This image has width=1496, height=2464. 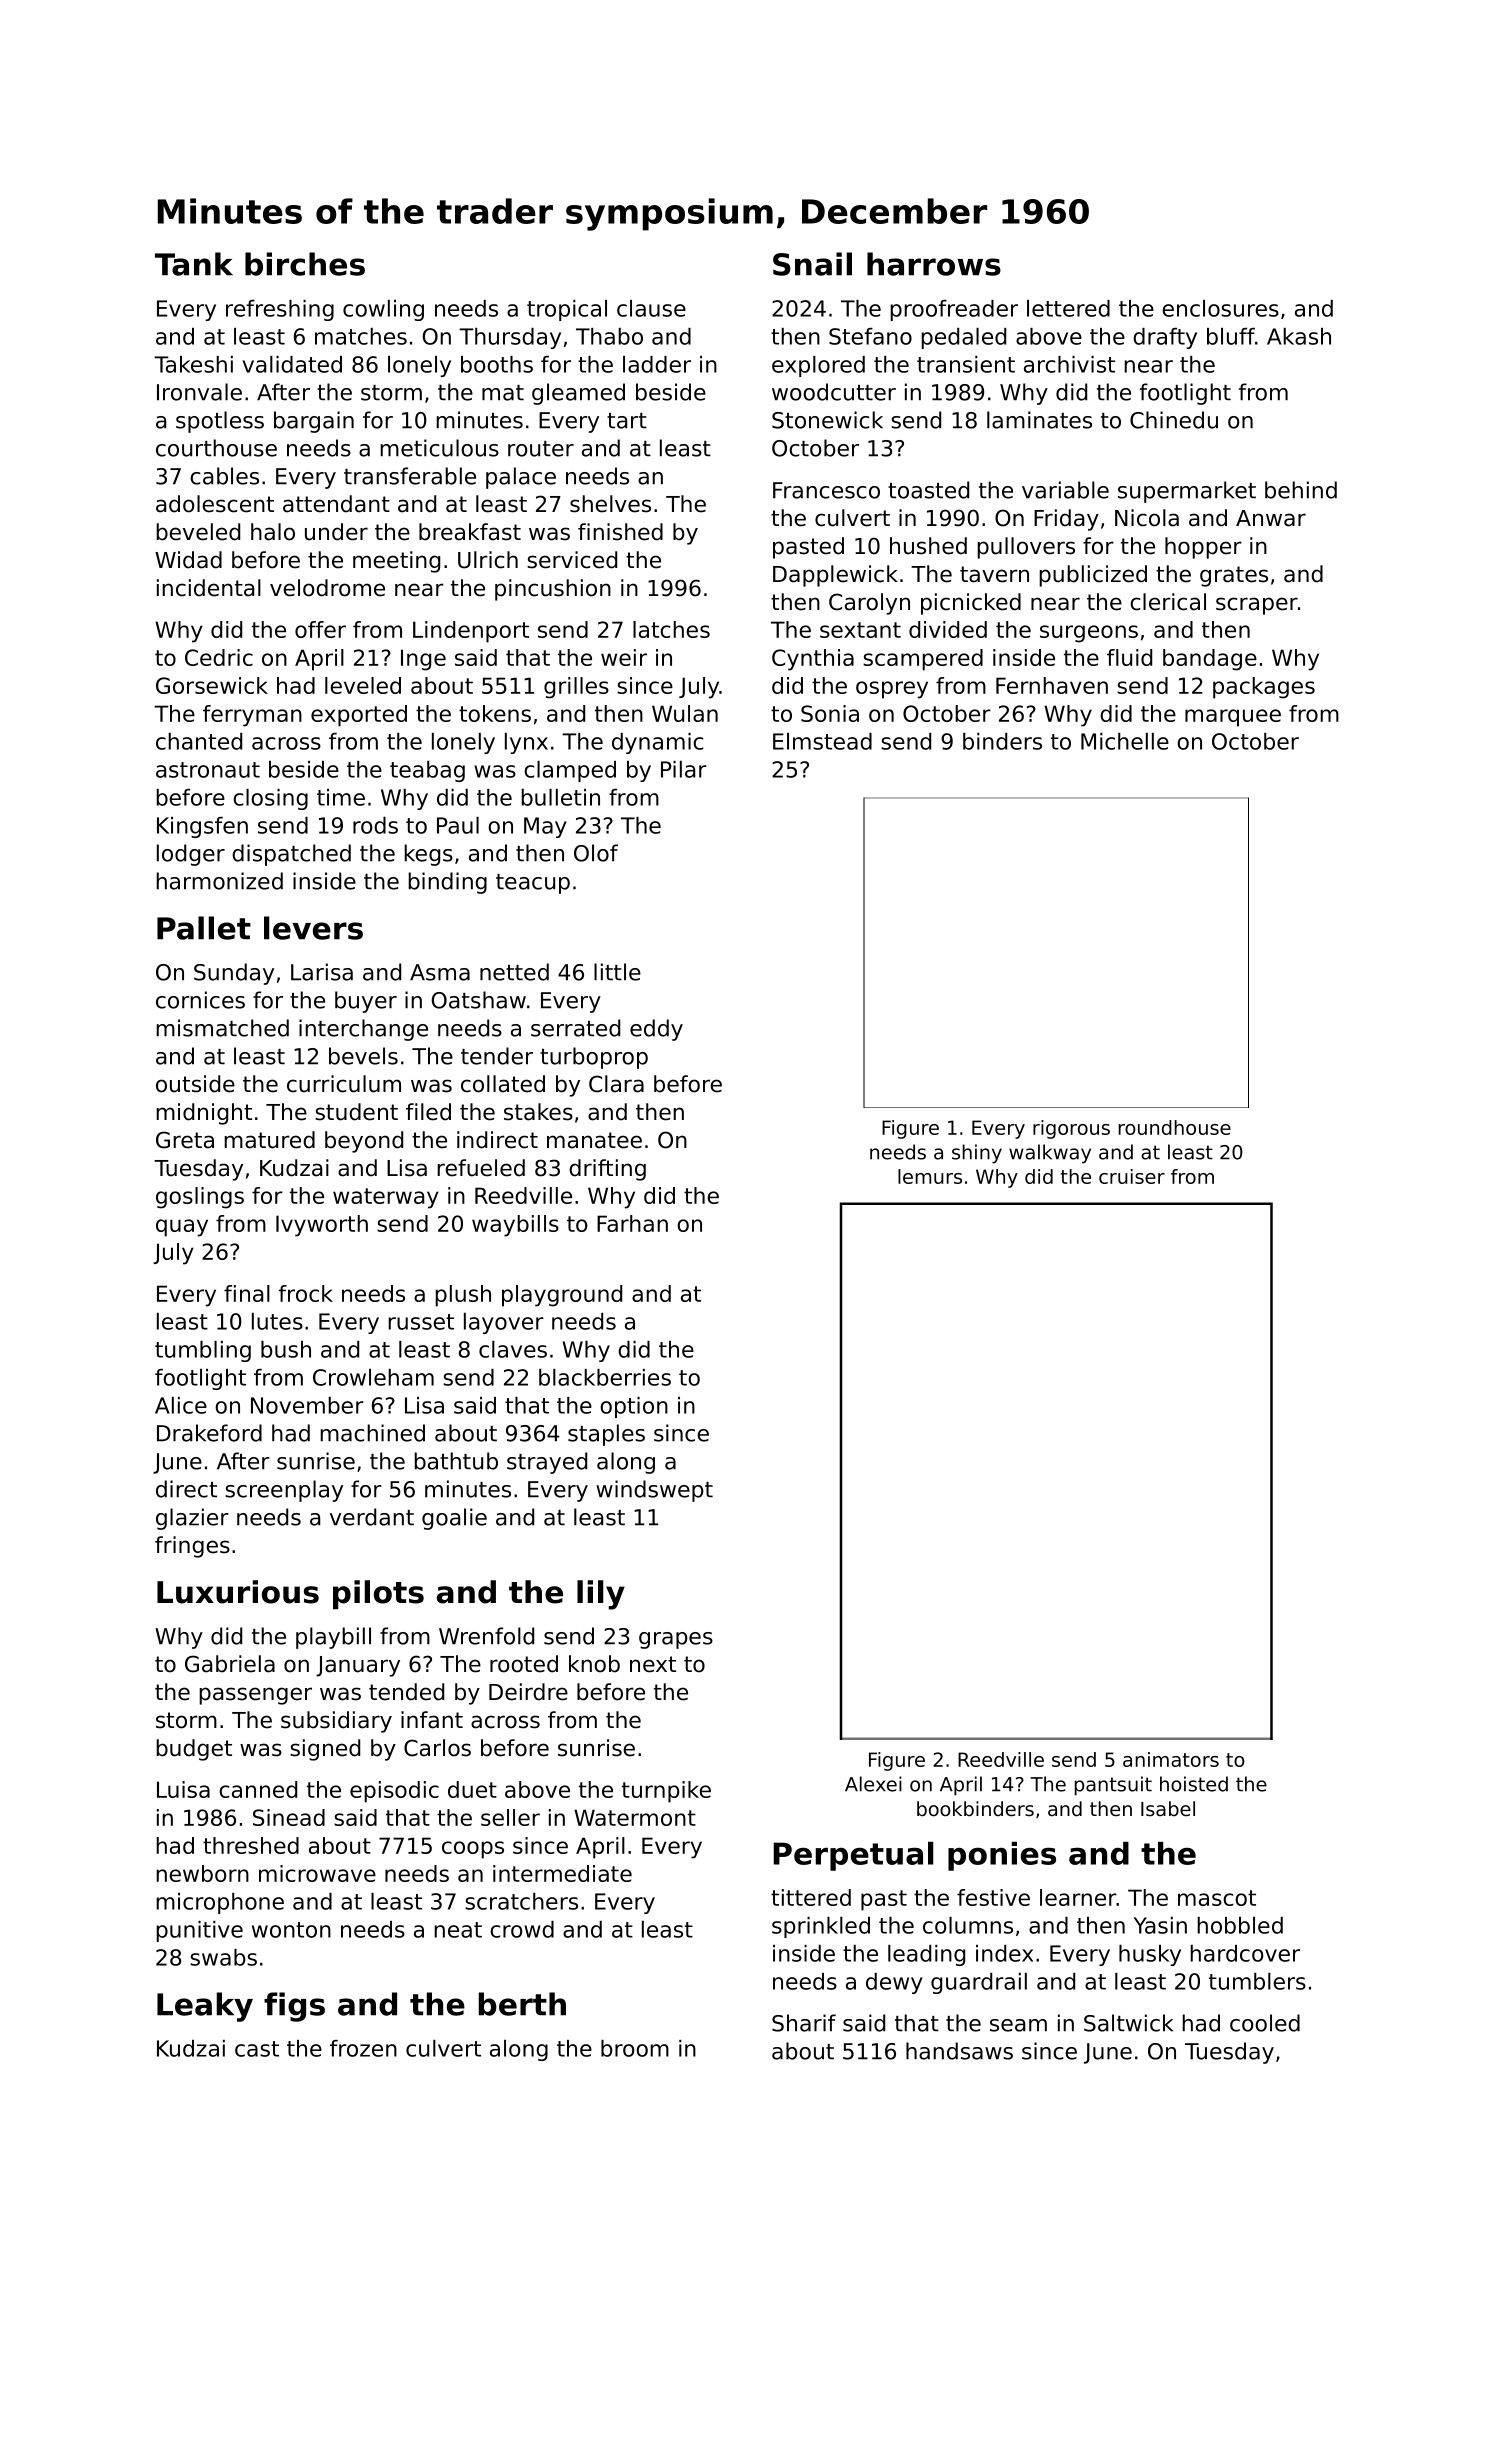 What do you see at coordinates (1066, 520) in the image?
I see `Friday` at bounding box center [1066, 520].
